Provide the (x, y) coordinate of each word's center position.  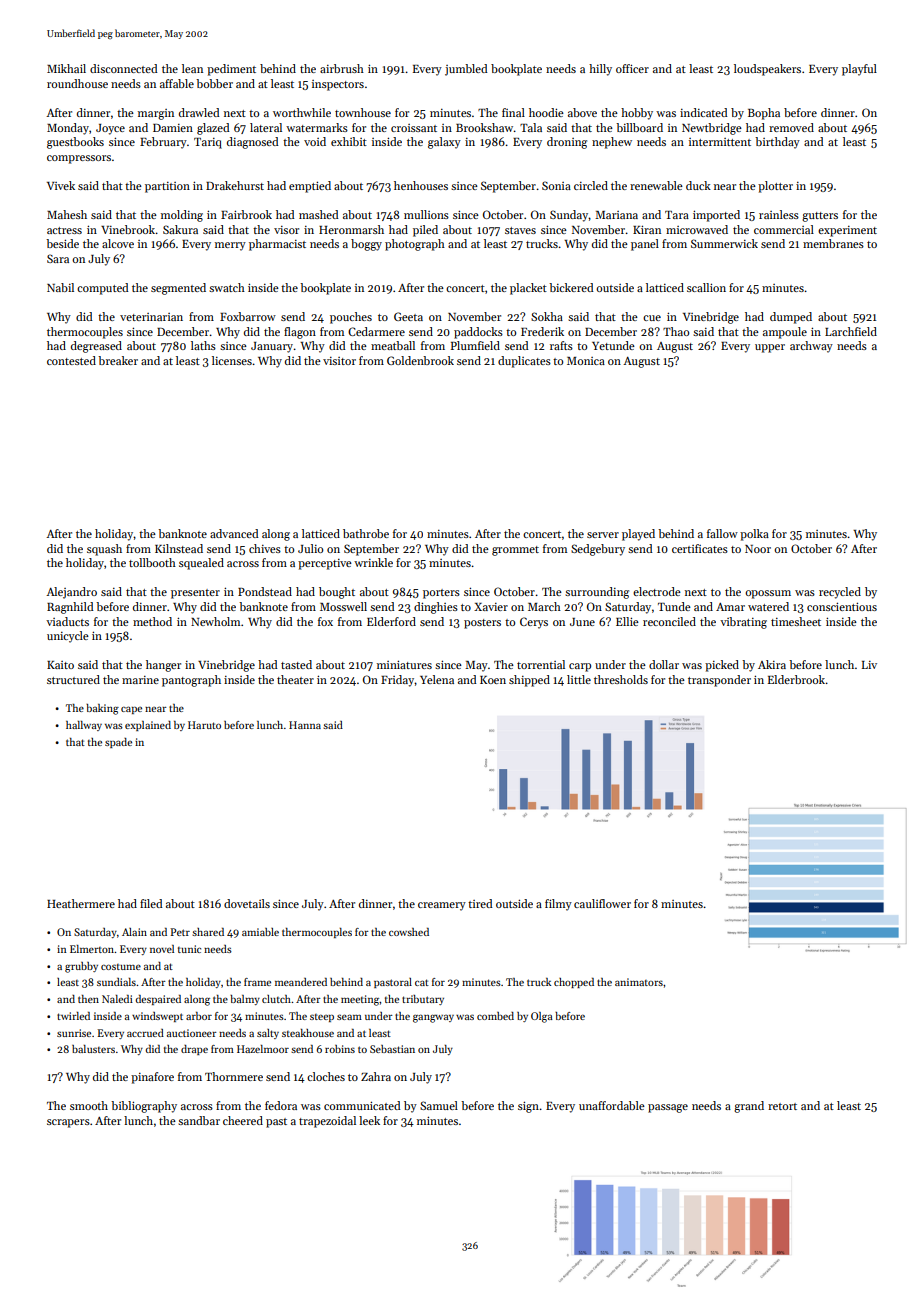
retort (782, 1106)
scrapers (68, 1123)
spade (118, 743)
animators (639, 982)
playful (859, 70)
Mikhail (66, 68)
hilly (600, 70)
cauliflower (602, 903)
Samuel (439, 1105)
